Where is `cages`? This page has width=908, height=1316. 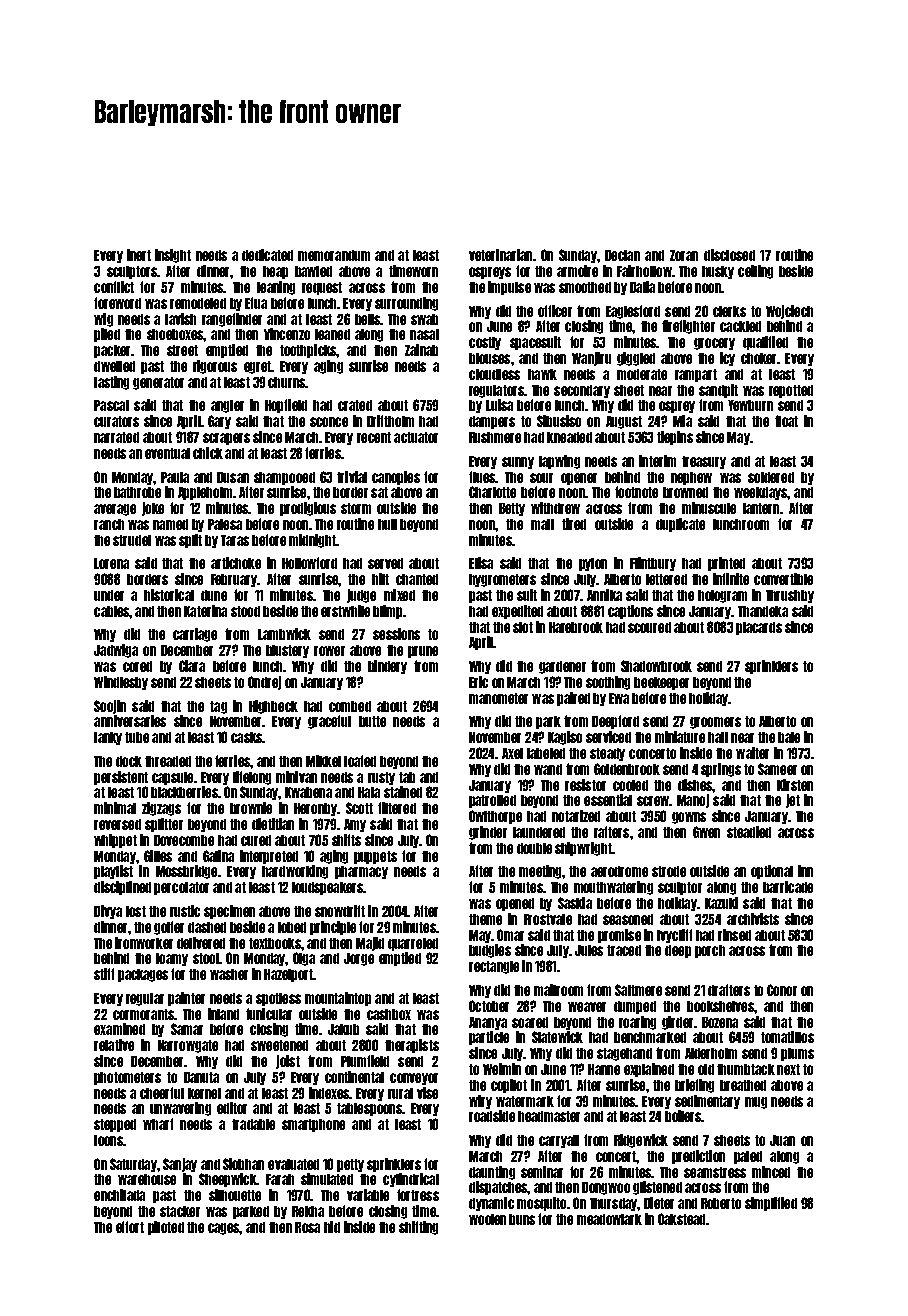 cages is located at coordinates (224, 1229).
